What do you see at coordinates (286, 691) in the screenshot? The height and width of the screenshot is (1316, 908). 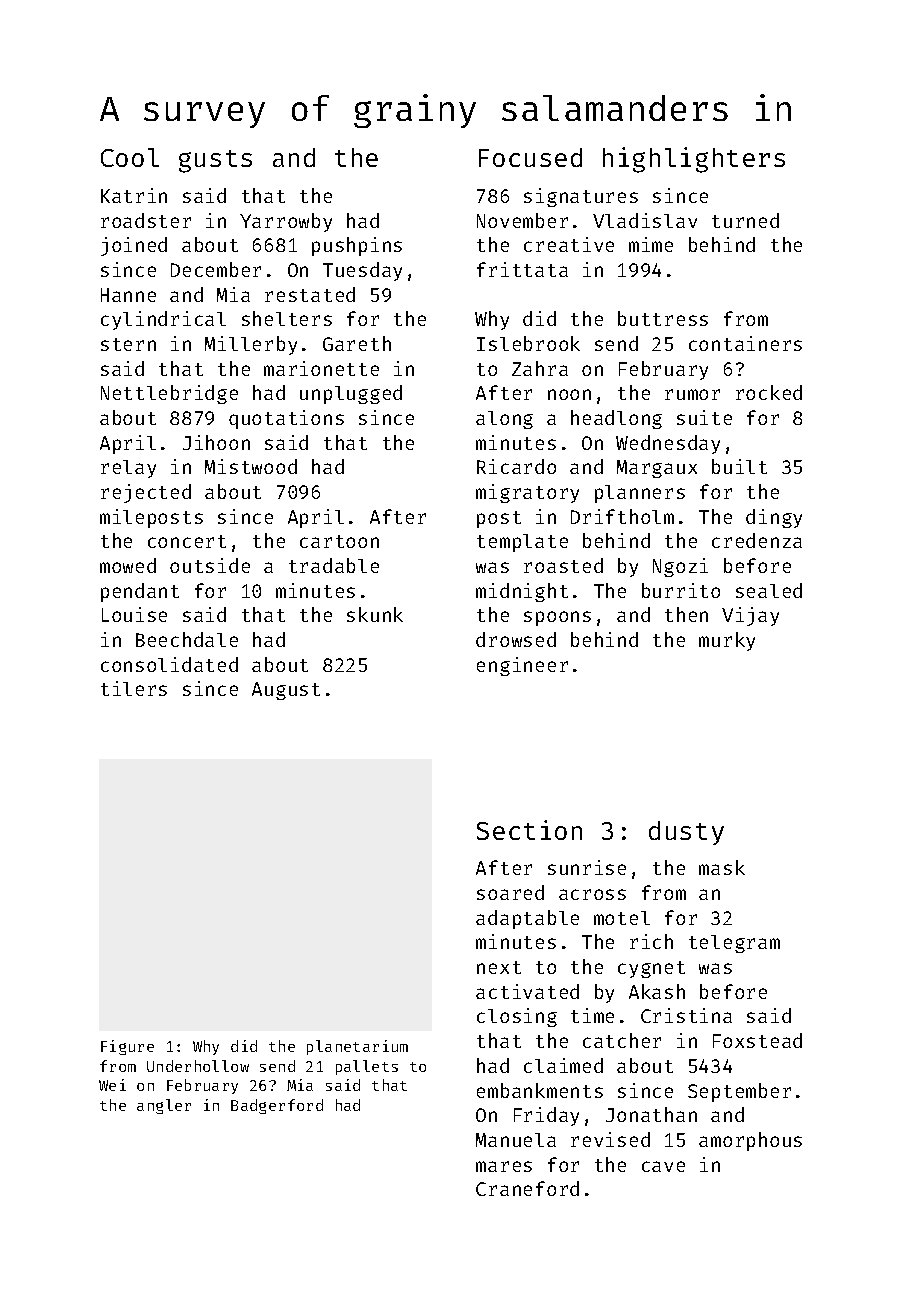 I see `August` at bounding box center [286, 691].
